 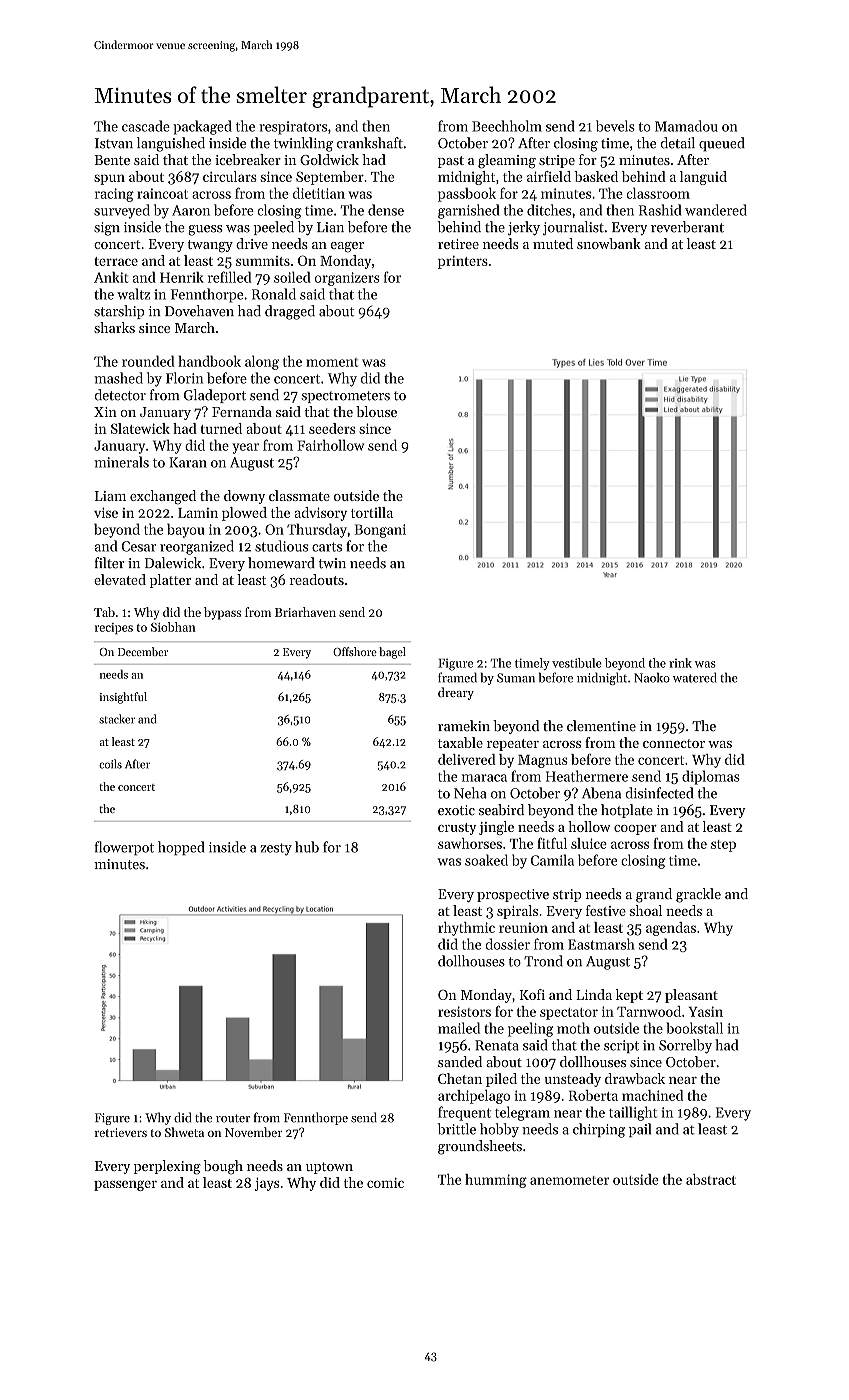 What do you see at coordinates (457, 1129) in the screenshot?
I see `brittle` at bounding box center [457, 1129].
